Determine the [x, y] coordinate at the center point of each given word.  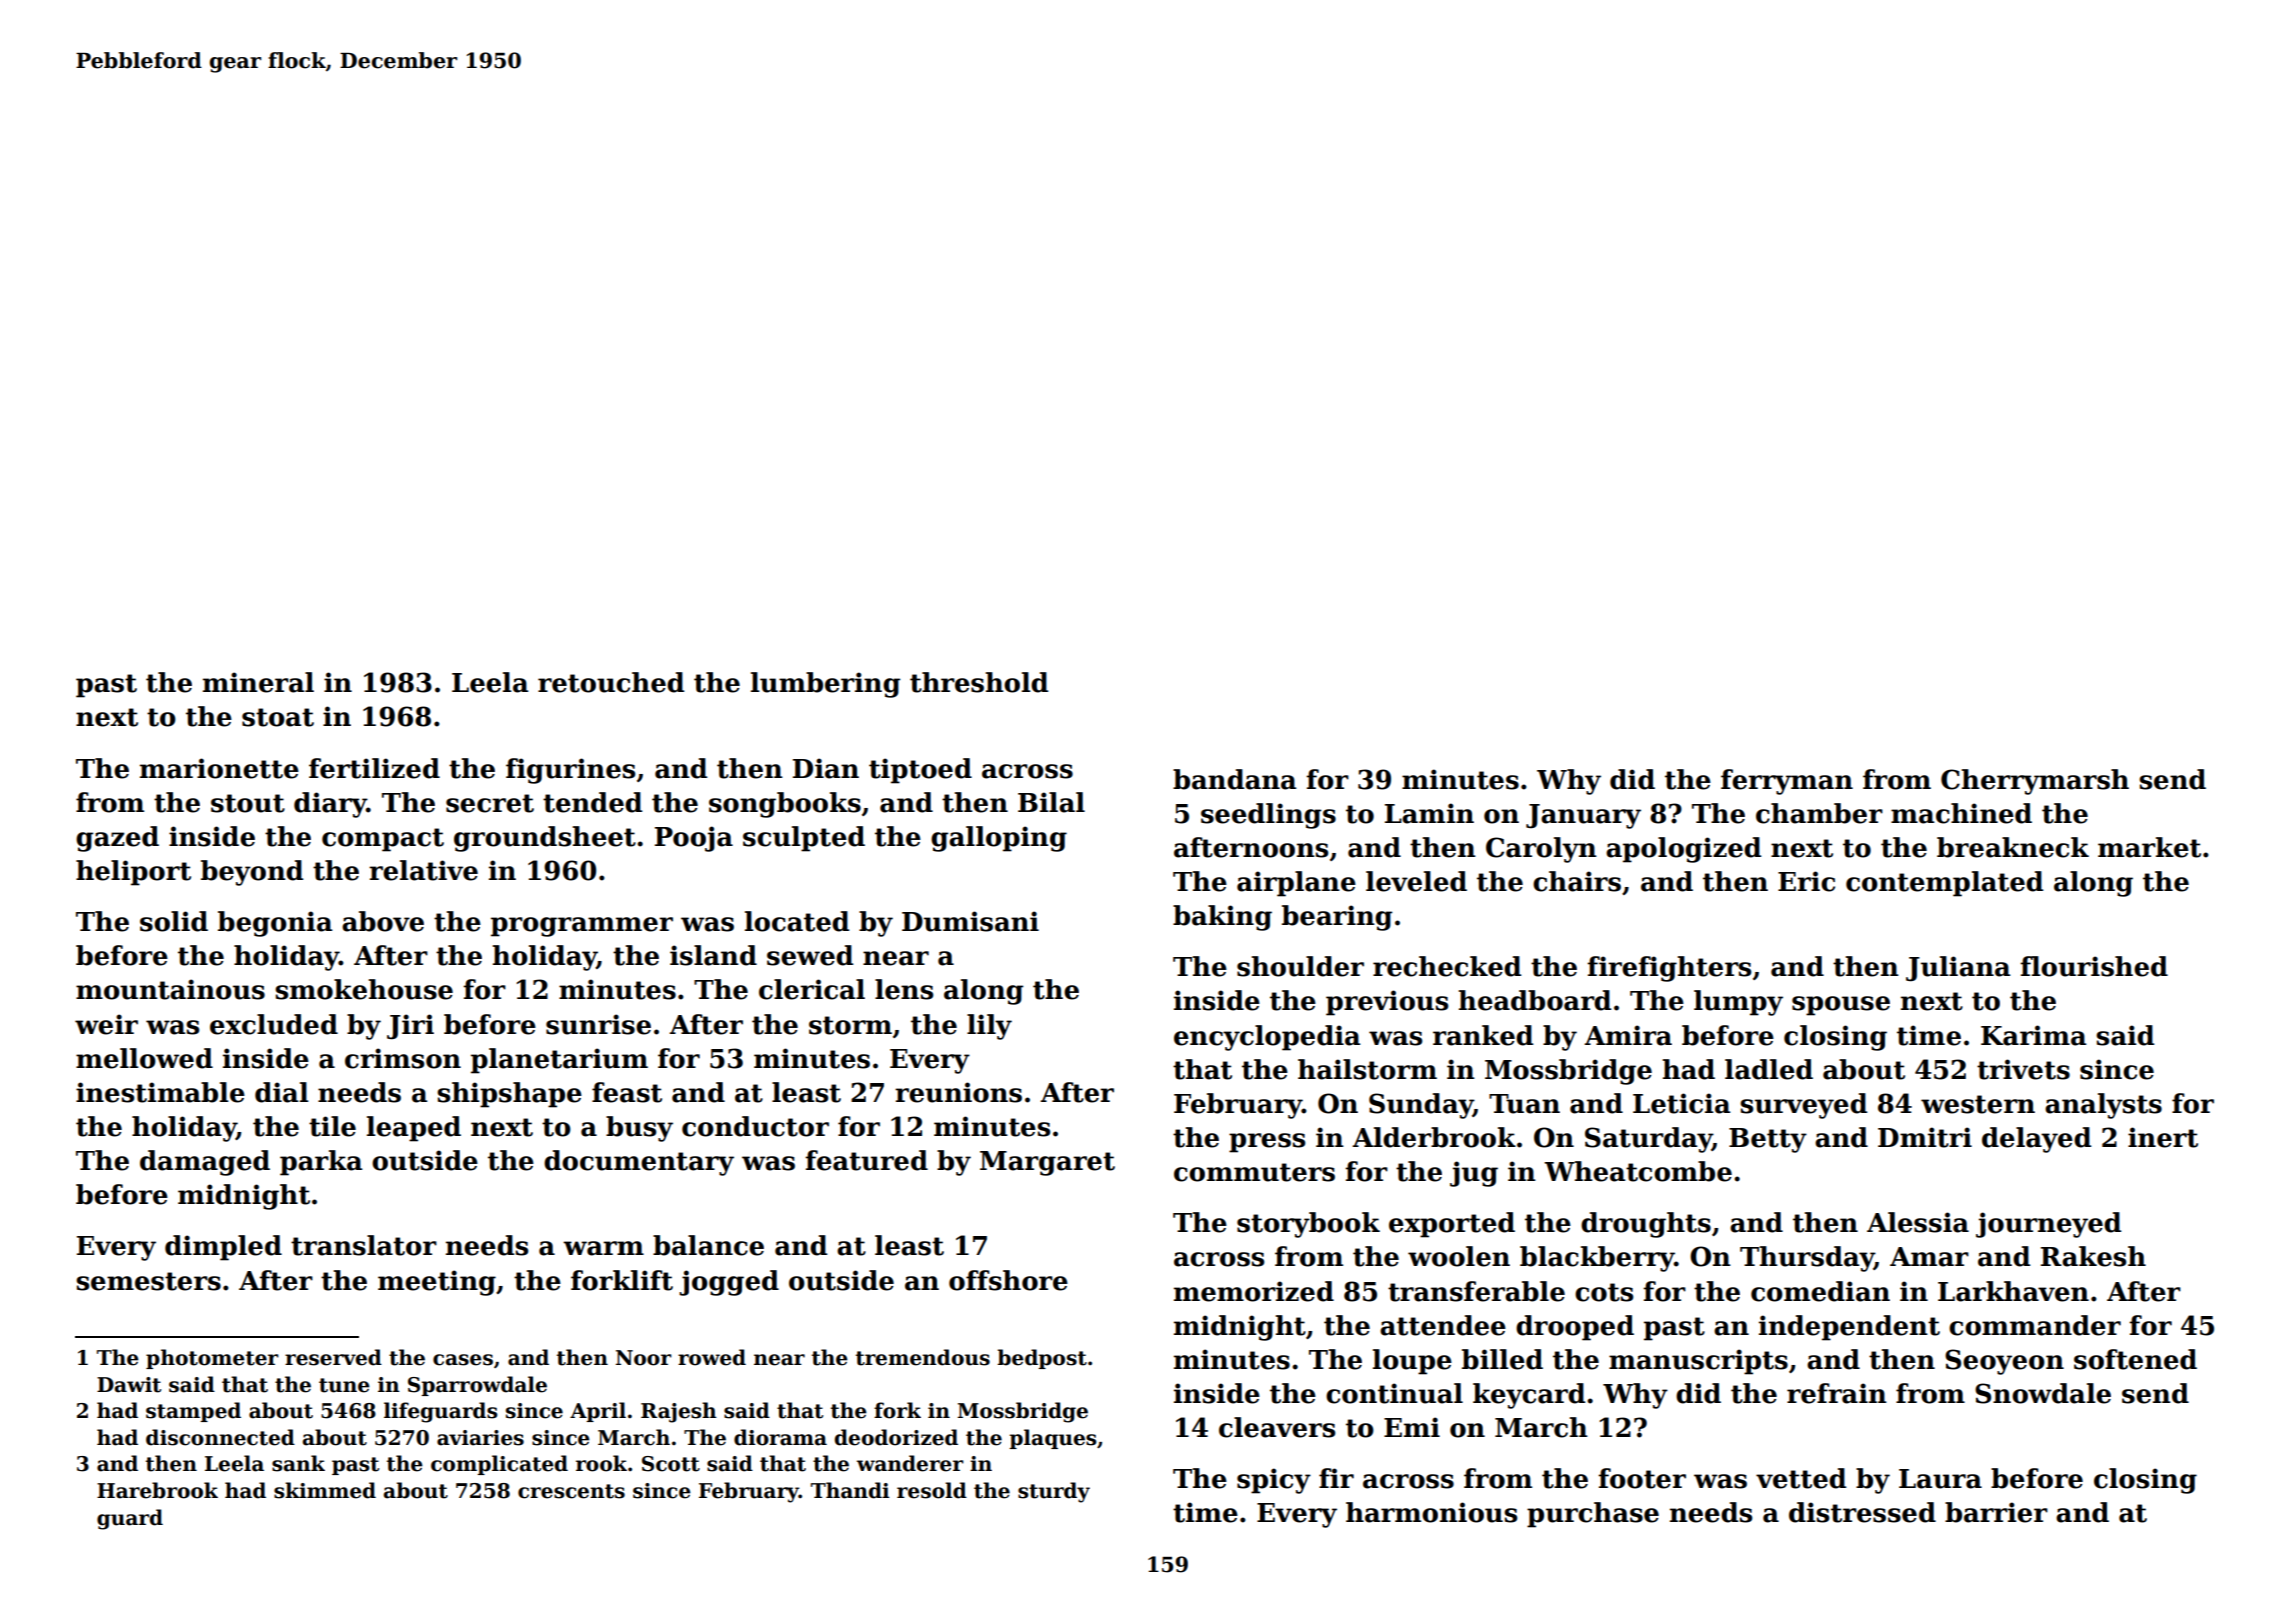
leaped [414, 1129]
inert [2163, 1137]
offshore [1008, 1280]
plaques [1052, 1439]
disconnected [220, 1437]
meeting [437, 1283]
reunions [958, 1092]
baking [1222, 918]
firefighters [1669, 969]
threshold [979, 682]
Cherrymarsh [2035, 782]
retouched [611, 682]
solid [174, 921]
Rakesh [2093, 1256]
